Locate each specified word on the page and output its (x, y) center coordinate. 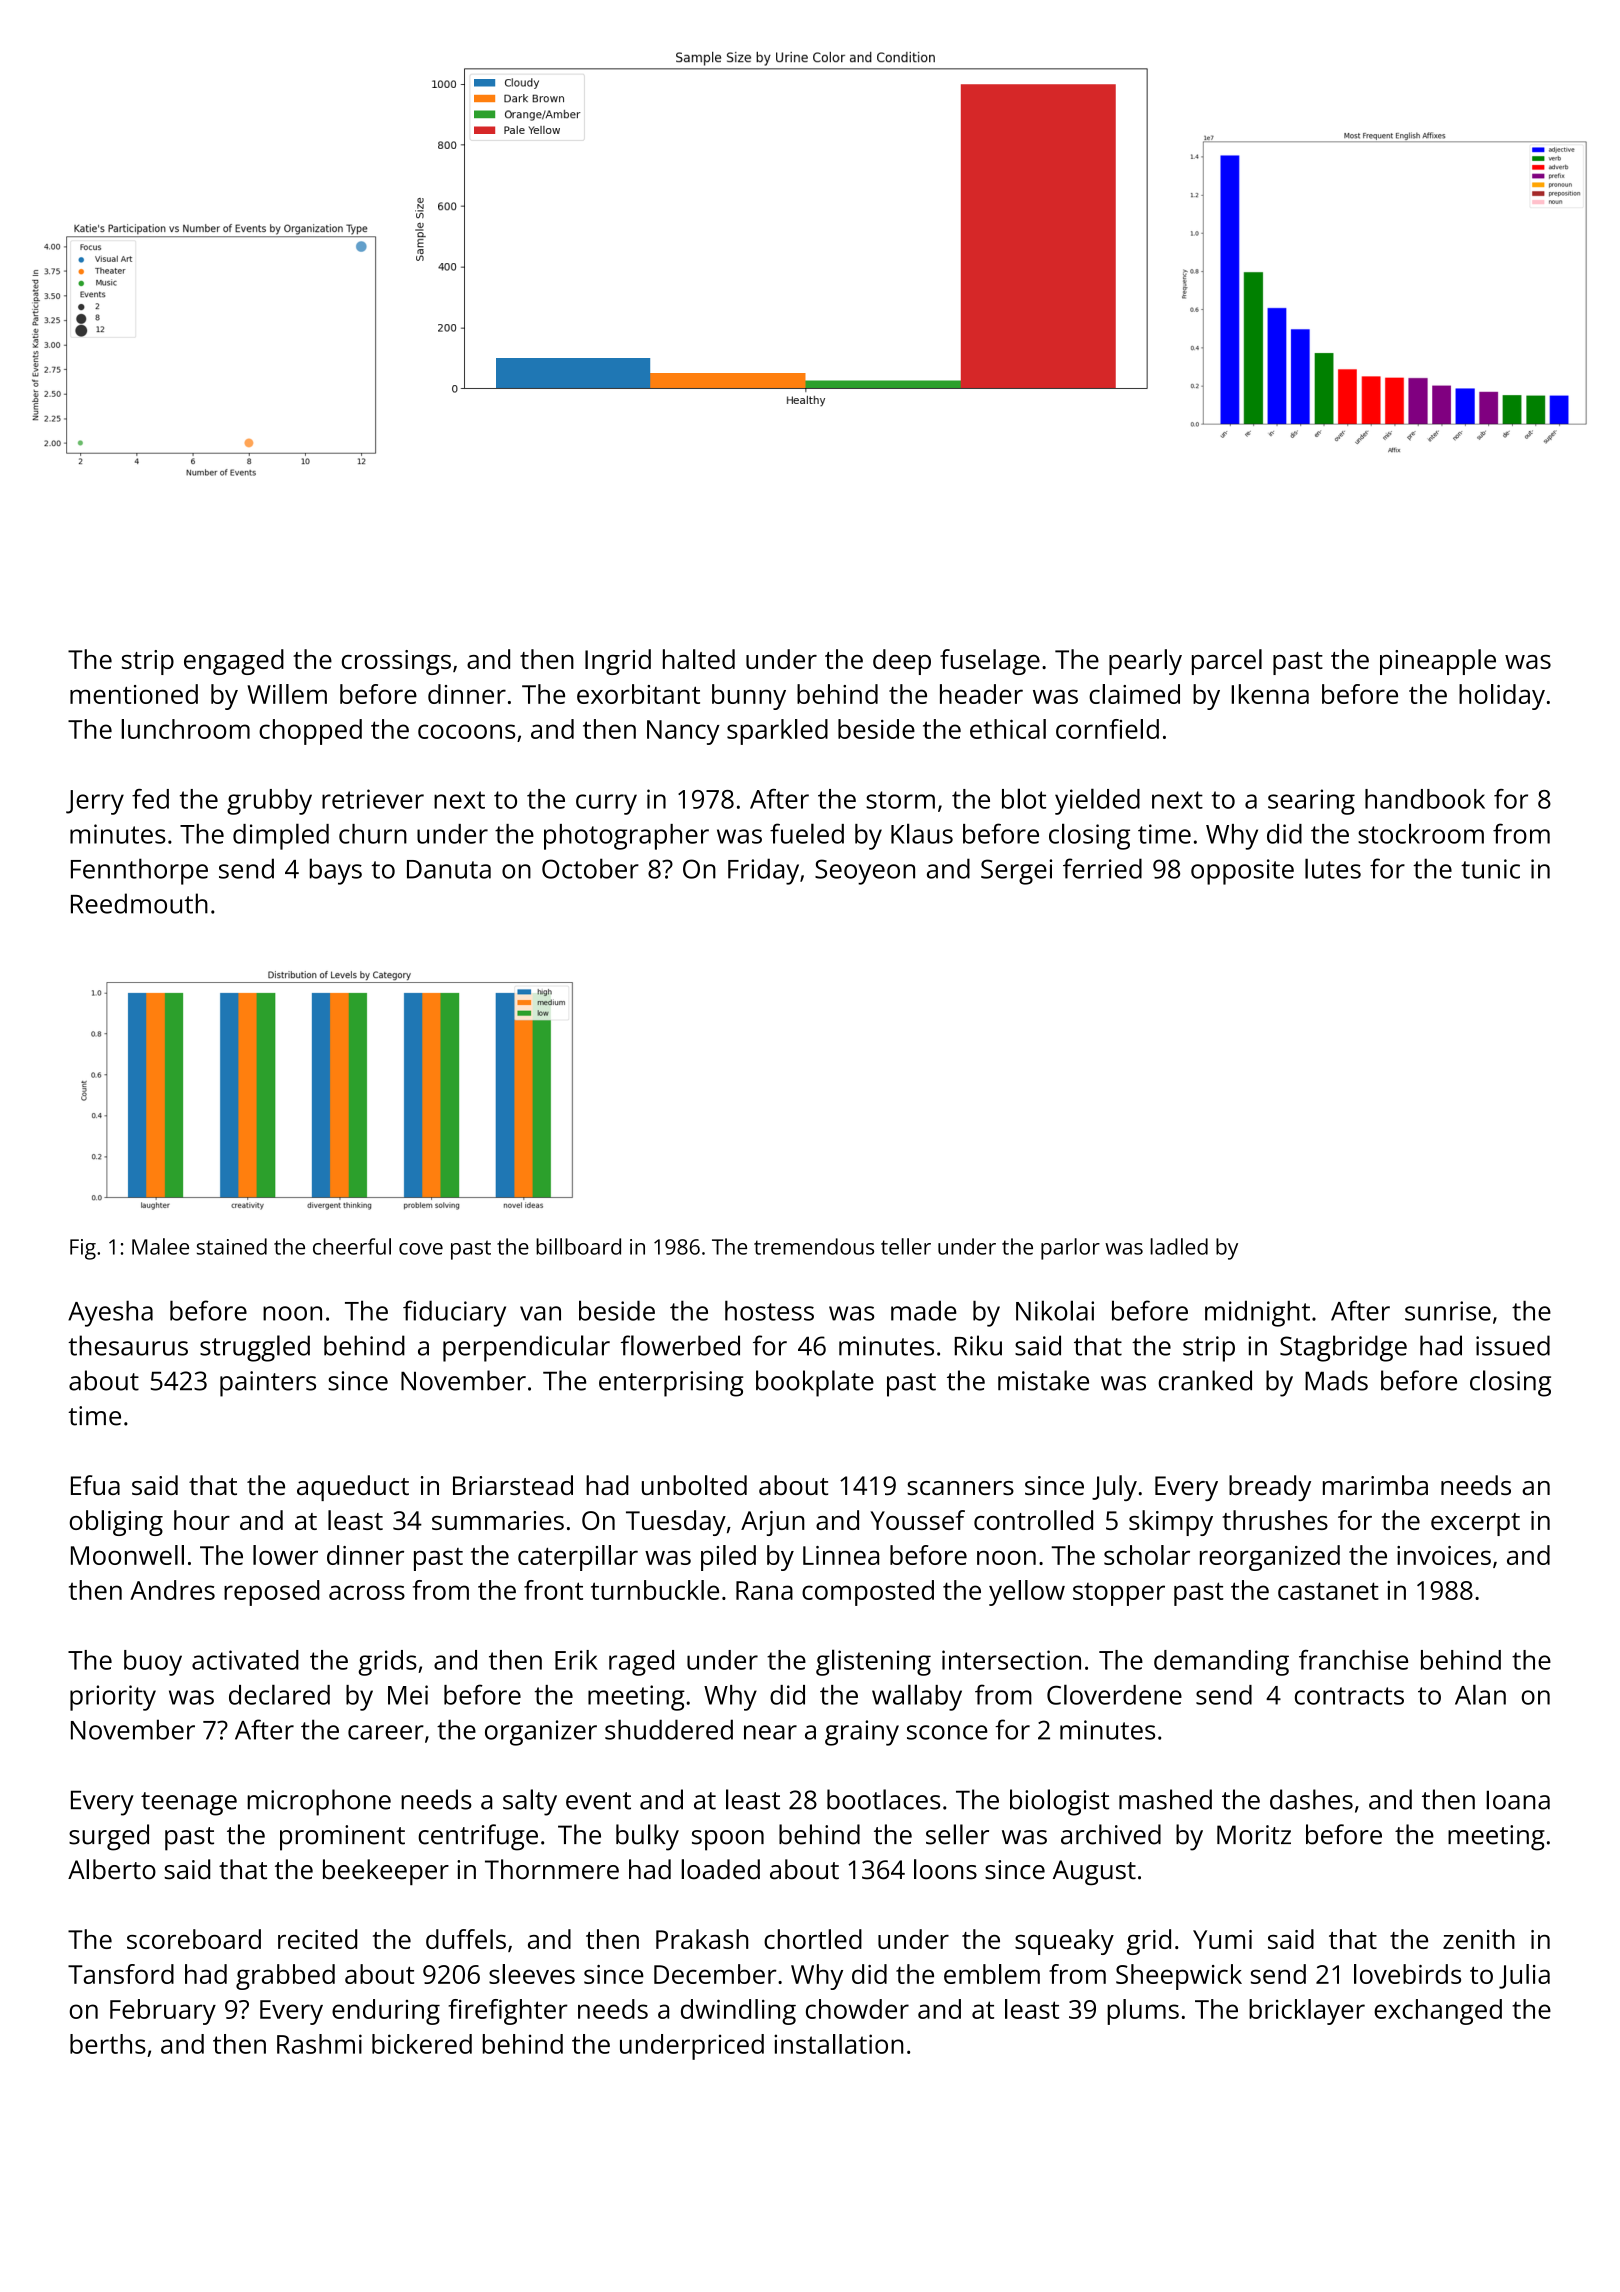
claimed (1134, 694)
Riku (978, 1345)
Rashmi (319, 2044)
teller (906, 1246)
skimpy (1171, 1523)
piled (728, 1558)
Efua (95, 1485)
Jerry (95, 802)
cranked (1205, 1380)
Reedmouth (139, 903)
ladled (1179, 1246)
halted (699, 659)
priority (113, 1698)
